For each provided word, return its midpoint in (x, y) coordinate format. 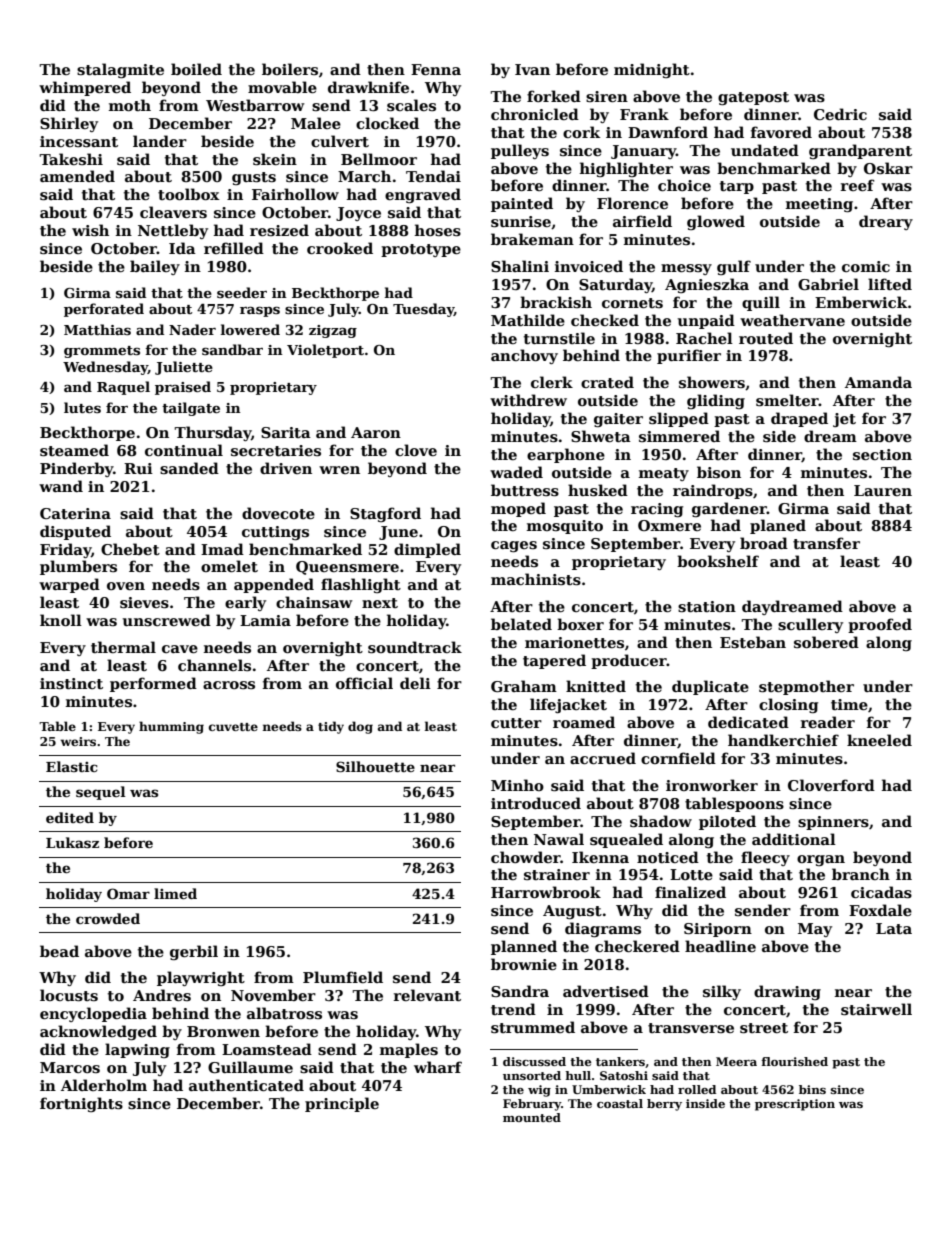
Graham (524, 686)
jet (844, 420)
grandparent (860, 151)
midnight (652, 70)
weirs (78, 741)
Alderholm (104, 1085)
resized (279, 230)
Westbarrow (255, 105)
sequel (101, 793)
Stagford (385, 514)
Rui (138, 468)
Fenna (436, 69)
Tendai (433, 176)
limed (175, 893)
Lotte (691, 874)
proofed (880, 625)
